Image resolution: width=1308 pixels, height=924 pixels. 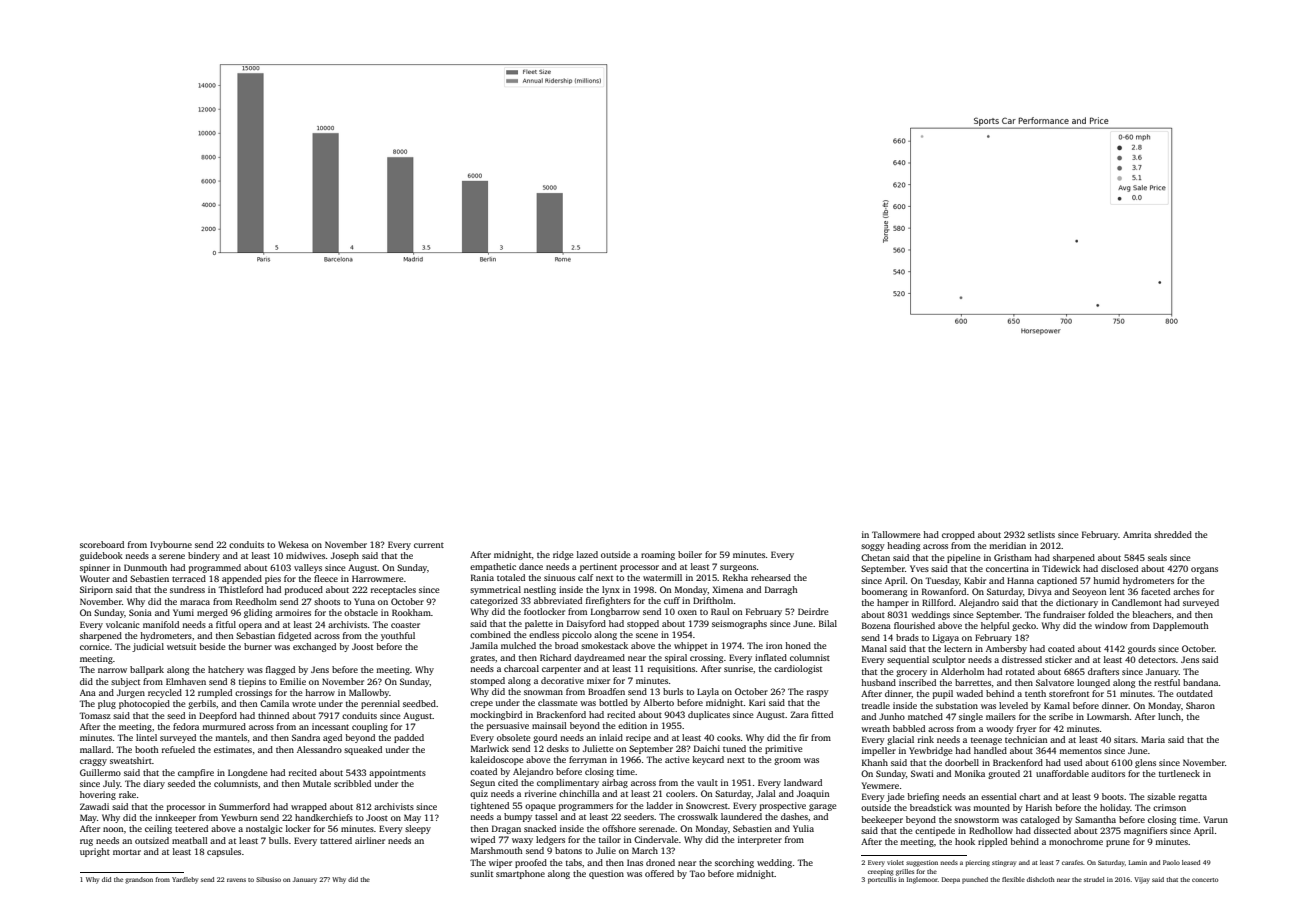 What do you see at coordinates (1020, 671) in the image?
I see `rotated` at bounding box center [1020, 671].
